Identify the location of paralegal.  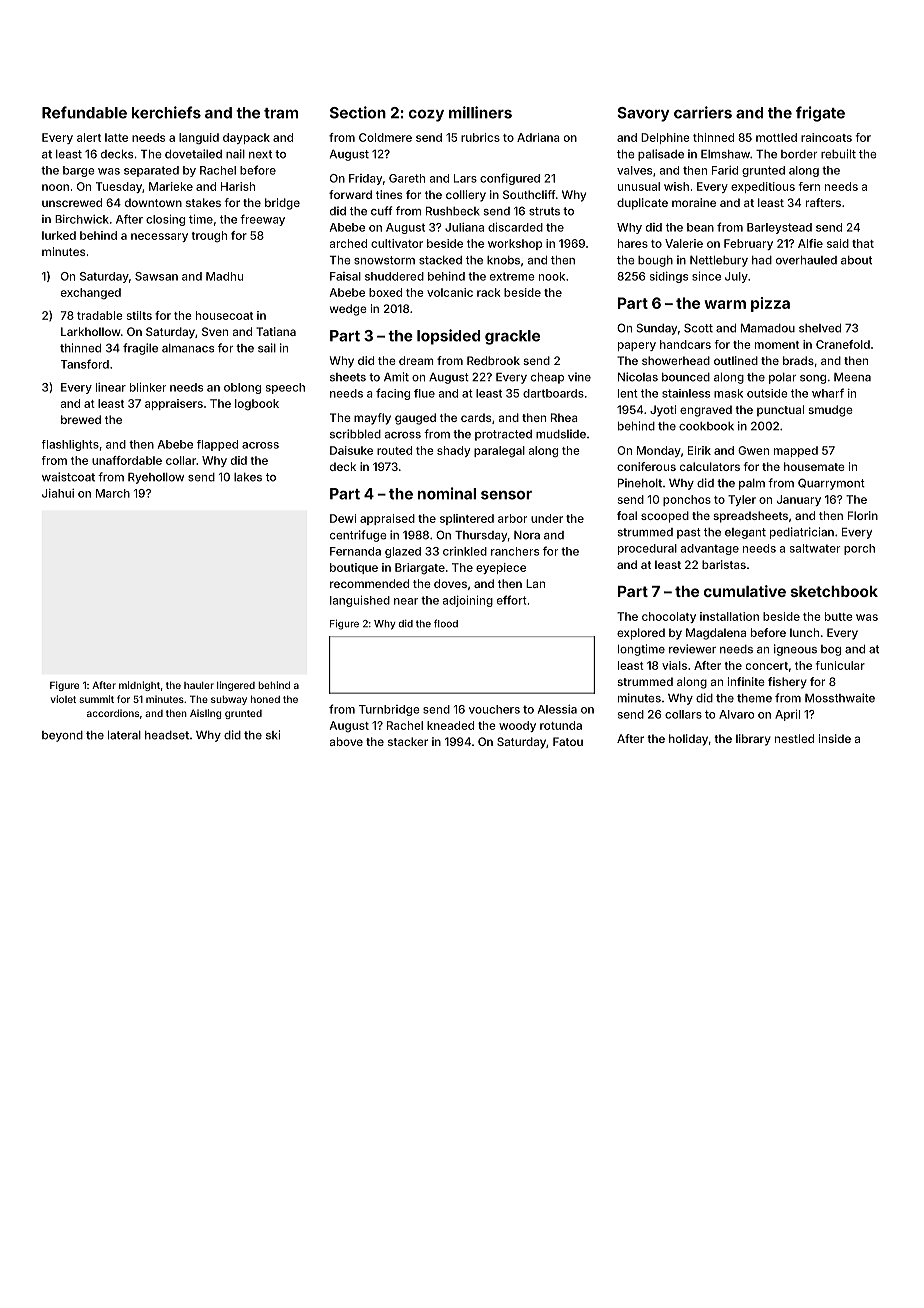
(499, 451).
